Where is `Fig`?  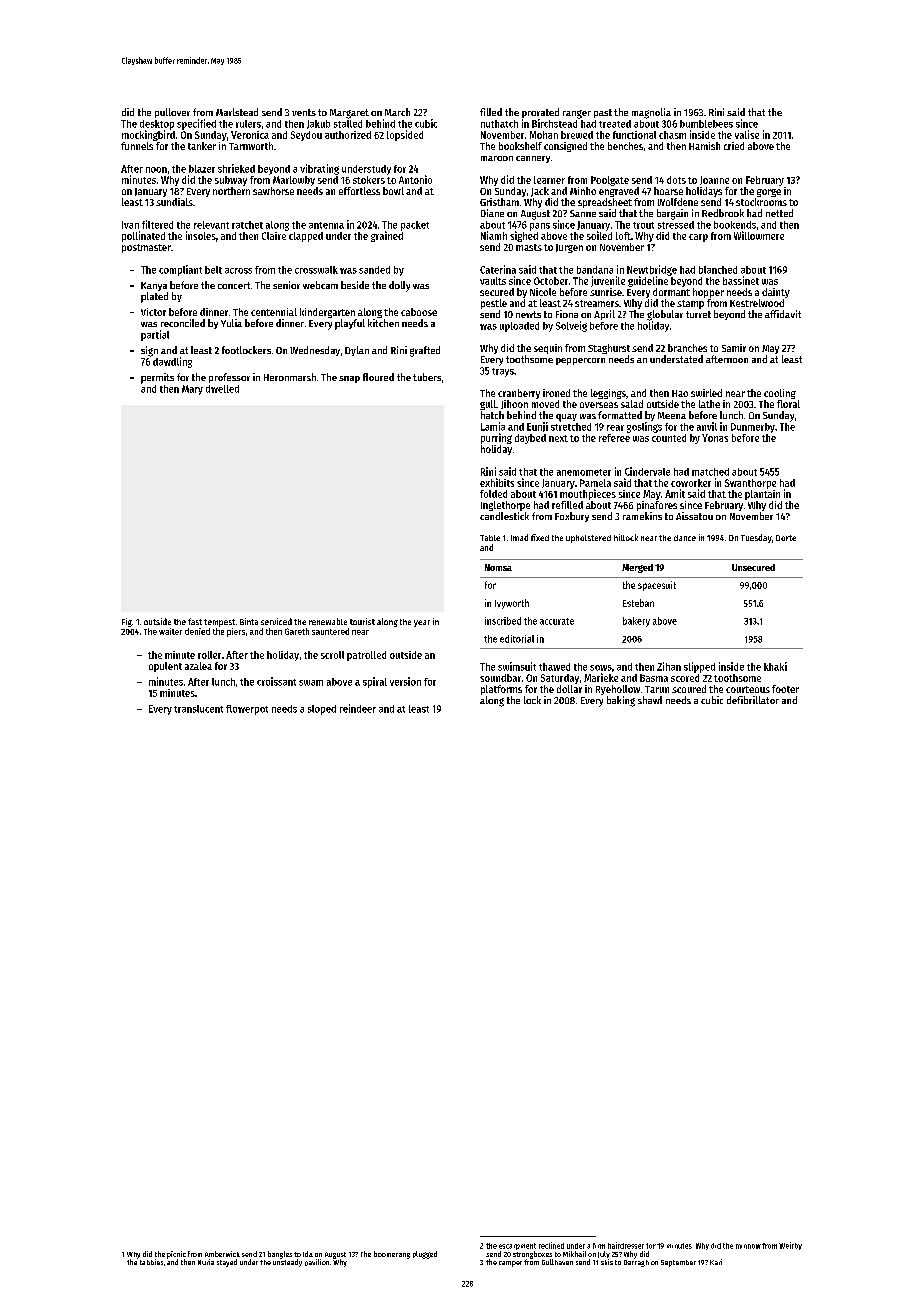
Fig is located at coordinates (127, 622).
